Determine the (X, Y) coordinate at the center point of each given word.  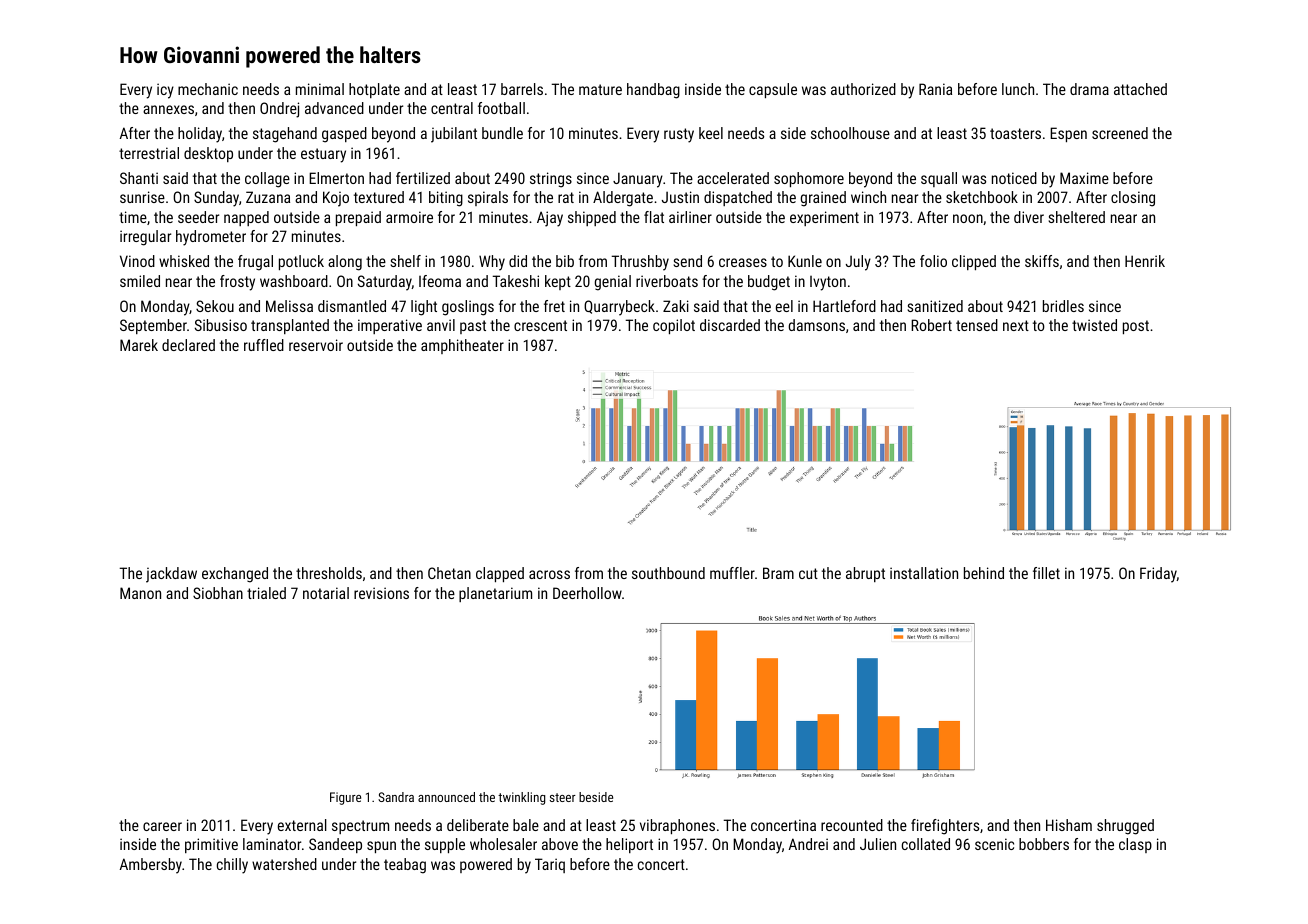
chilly (232, 866)
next (1016, 325)
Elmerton (336, 178)
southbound (668, 573)
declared (188, 345)
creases (743, 262)
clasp (1135, 845)
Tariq (550, 865)
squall (939, 179)
